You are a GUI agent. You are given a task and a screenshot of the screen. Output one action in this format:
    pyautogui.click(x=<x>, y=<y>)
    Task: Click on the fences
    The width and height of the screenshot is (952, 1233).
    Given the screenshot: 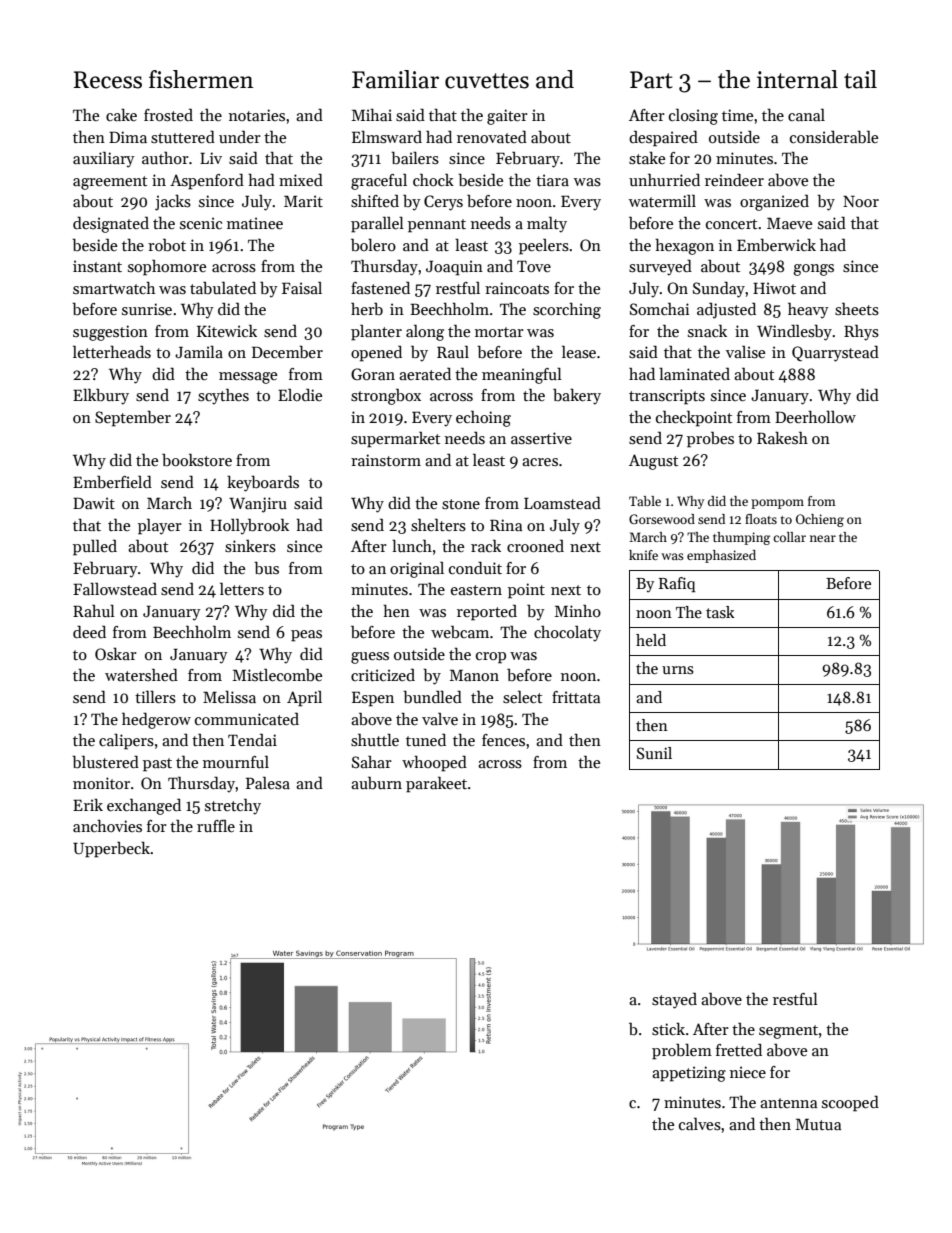 What is the action you would take?
    pyautogui.click(x=503, y=740)
